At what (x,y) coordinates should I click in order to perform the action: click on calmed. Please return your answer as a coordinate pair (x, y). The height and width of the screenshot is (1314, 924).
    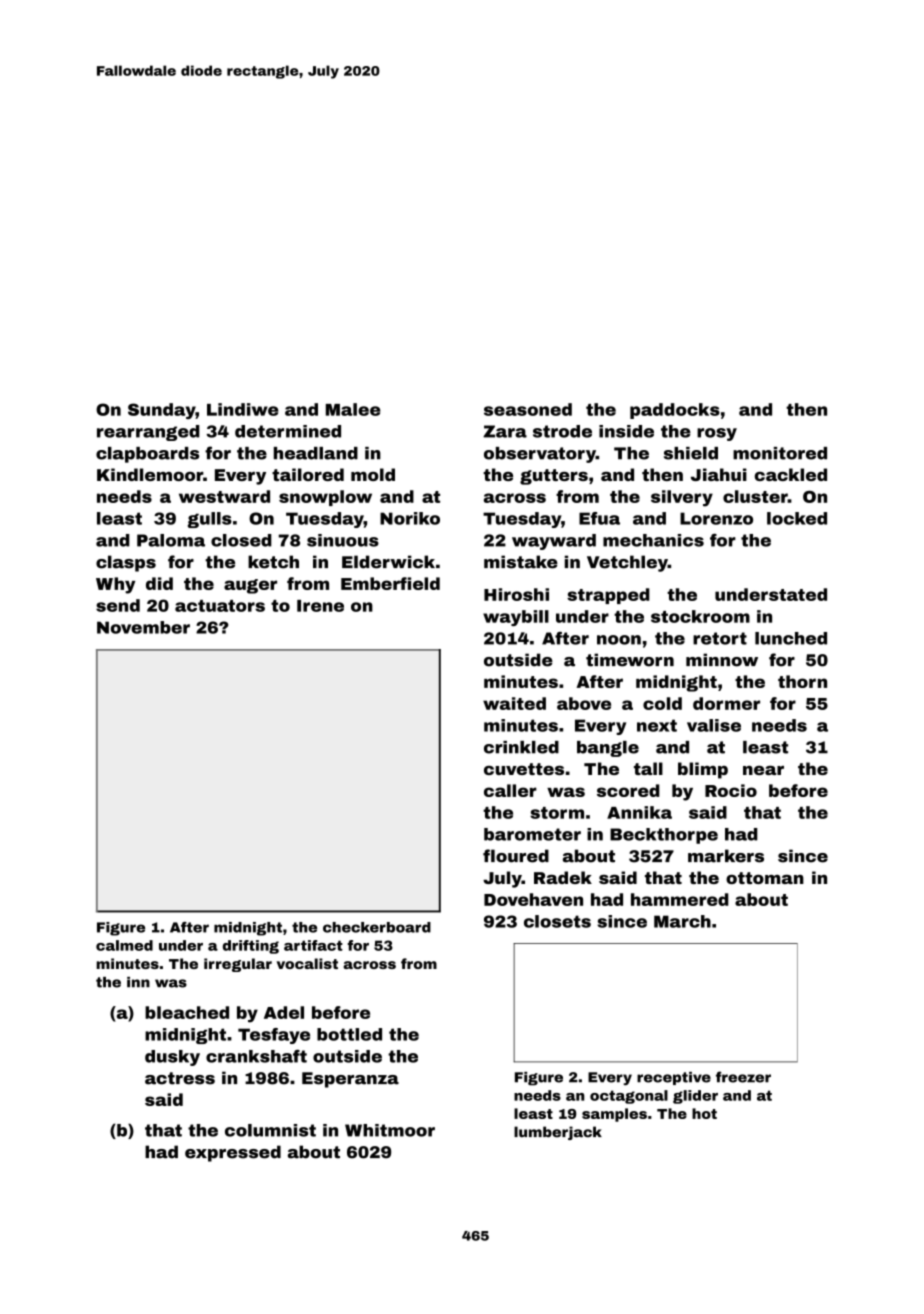
    Looking at the image, I should click on (124, 945).
